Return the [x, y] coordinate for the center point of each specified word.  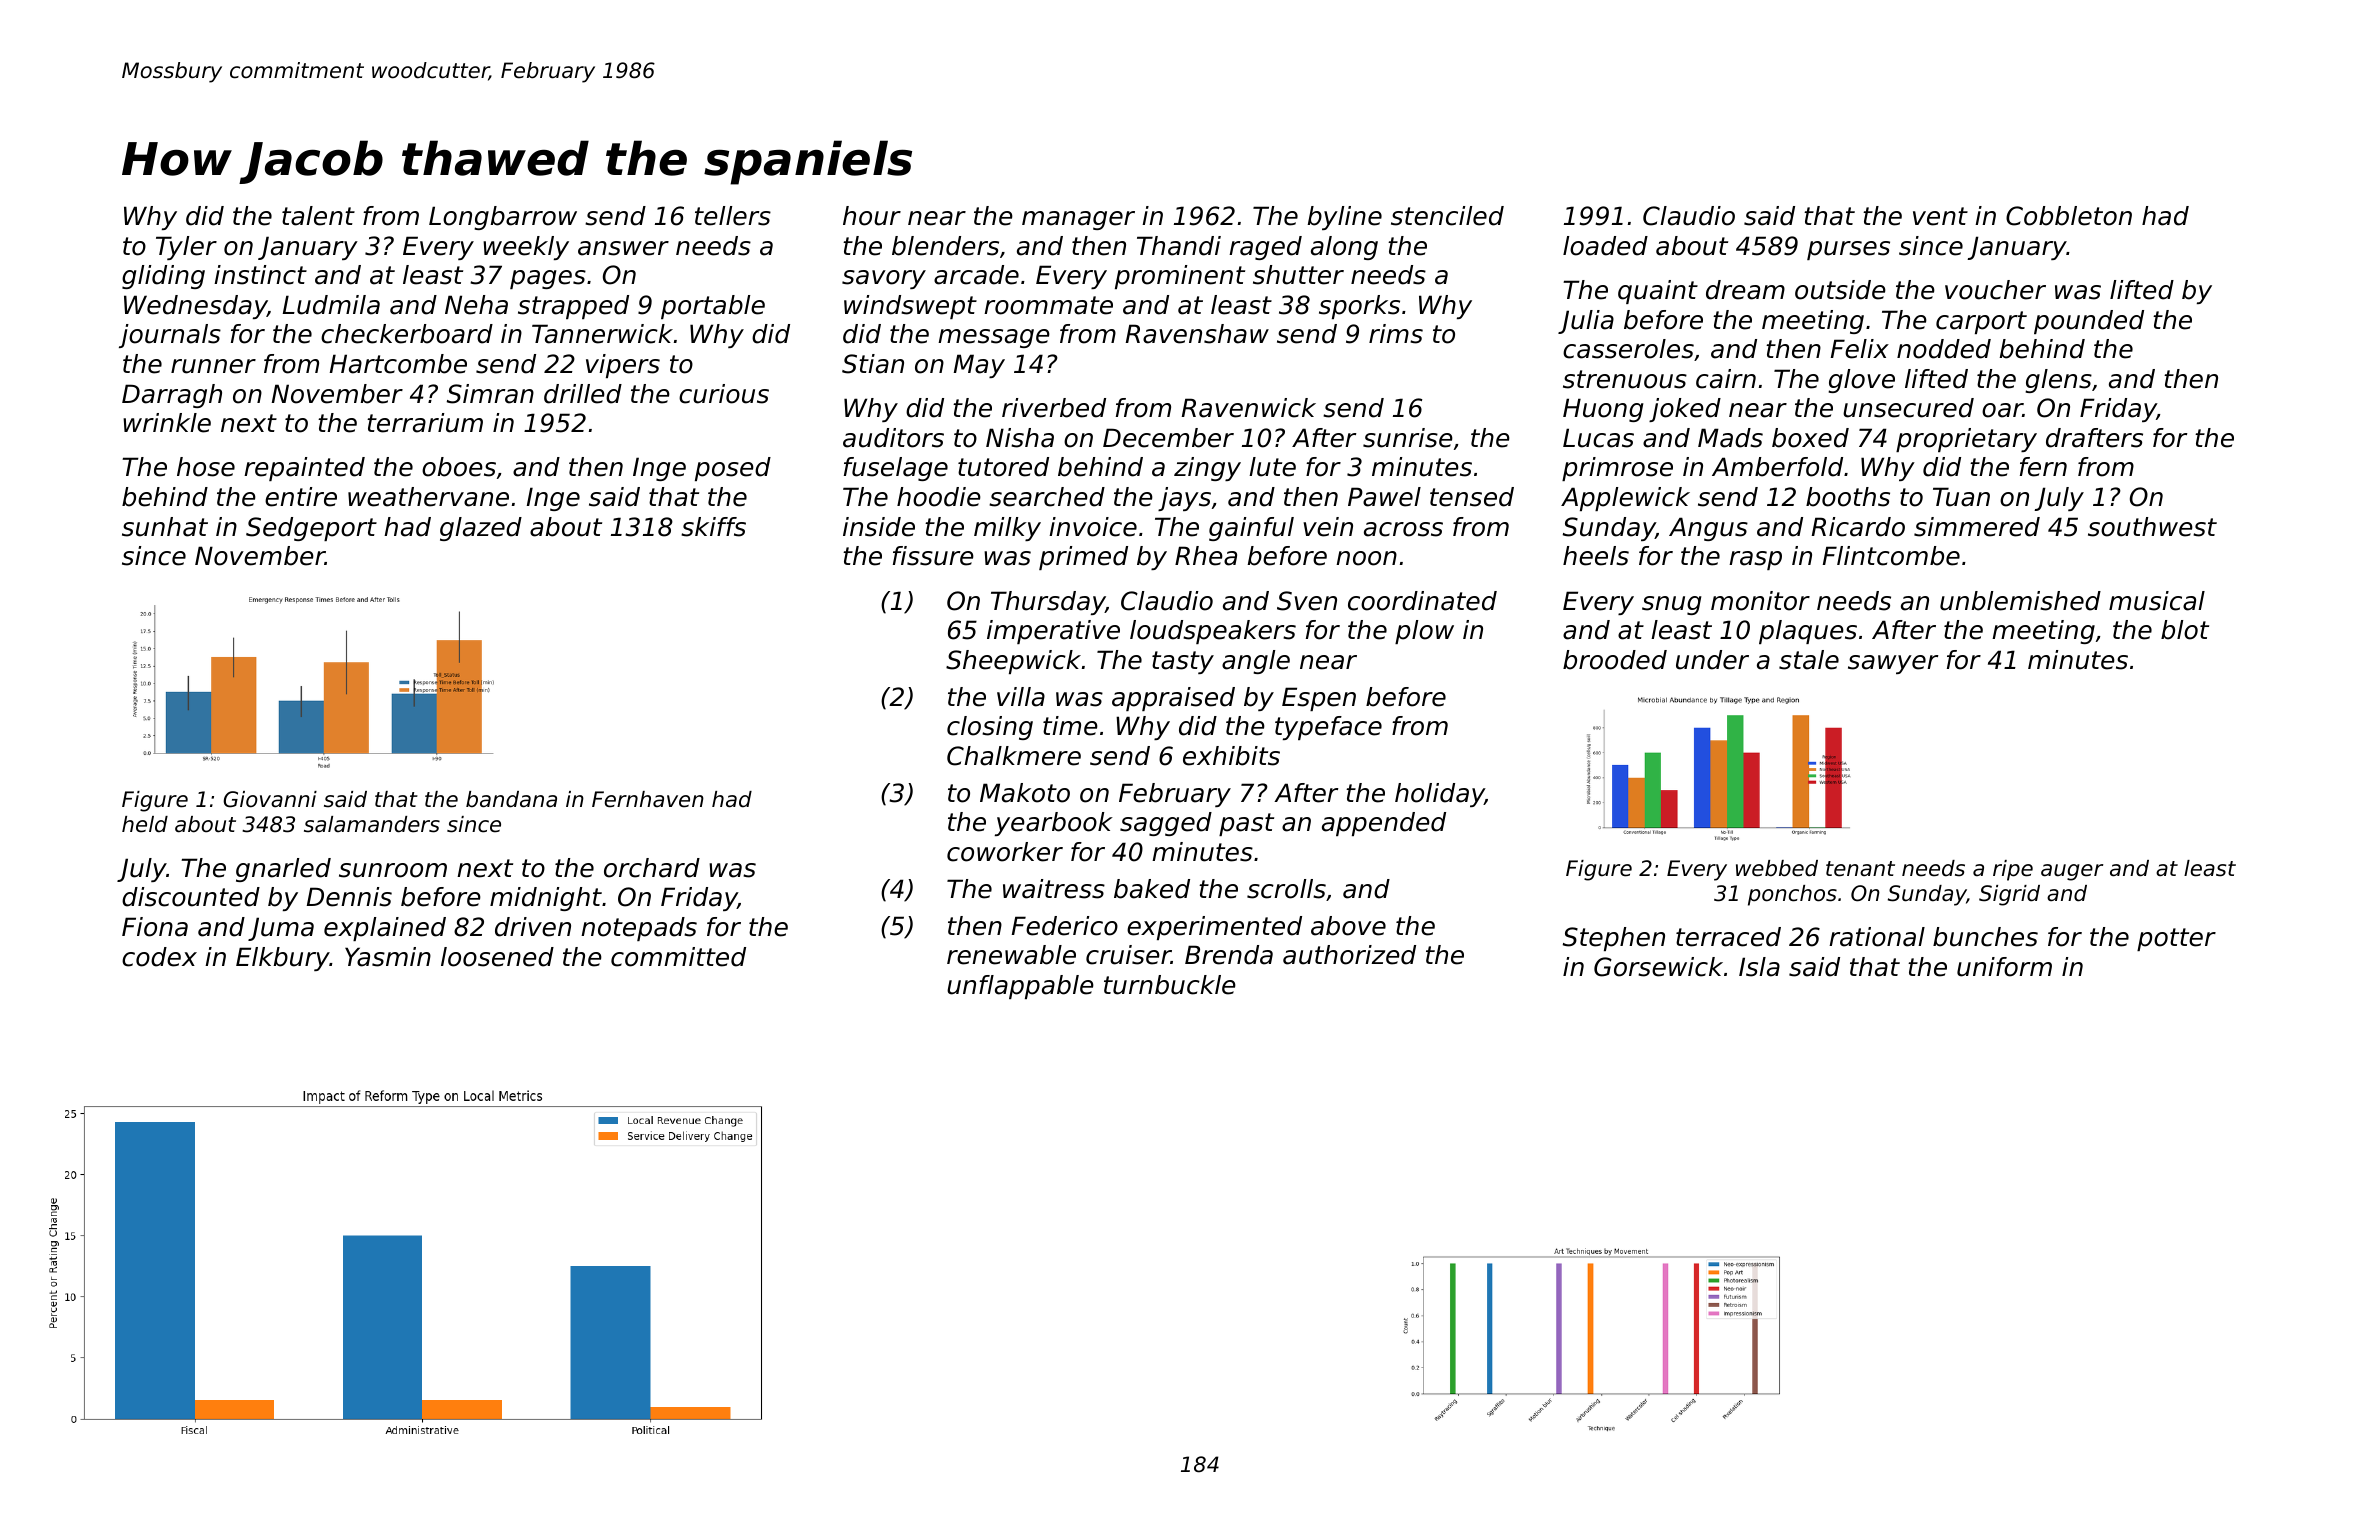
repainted [304, 469]
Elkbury [283, 959]
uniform [2004, 967]
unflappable [1020, 987]
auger [2072, 872]
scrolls [1286, 889]
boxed [1810, 438]
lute [1272, 467]
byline [1345, 218]
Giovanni [270, 799]
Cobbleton [2069, 216]
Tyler [186, 248]
